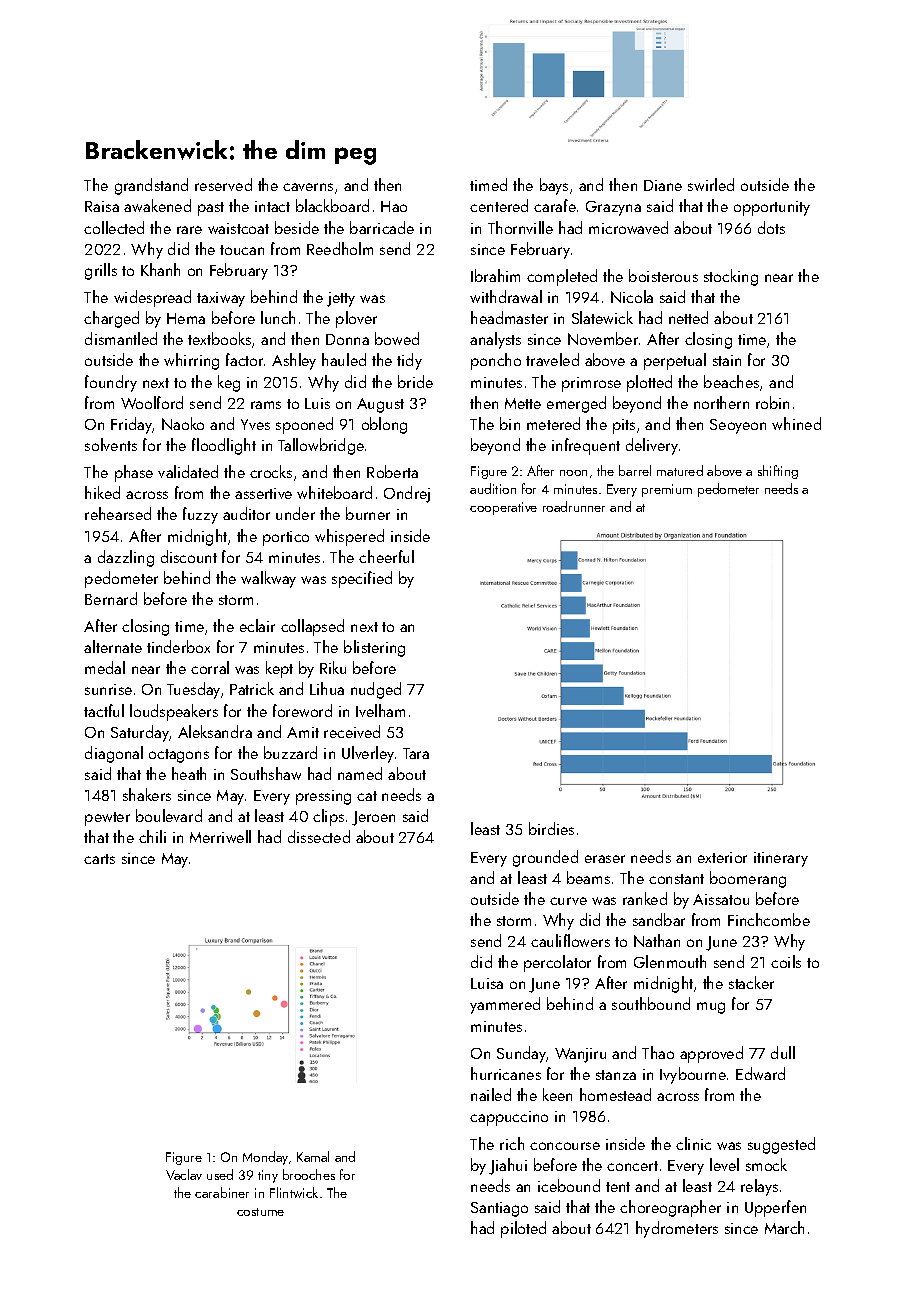  Describe the element at coordinates (151, 186) in the page. I see `grandstand` at that location.
